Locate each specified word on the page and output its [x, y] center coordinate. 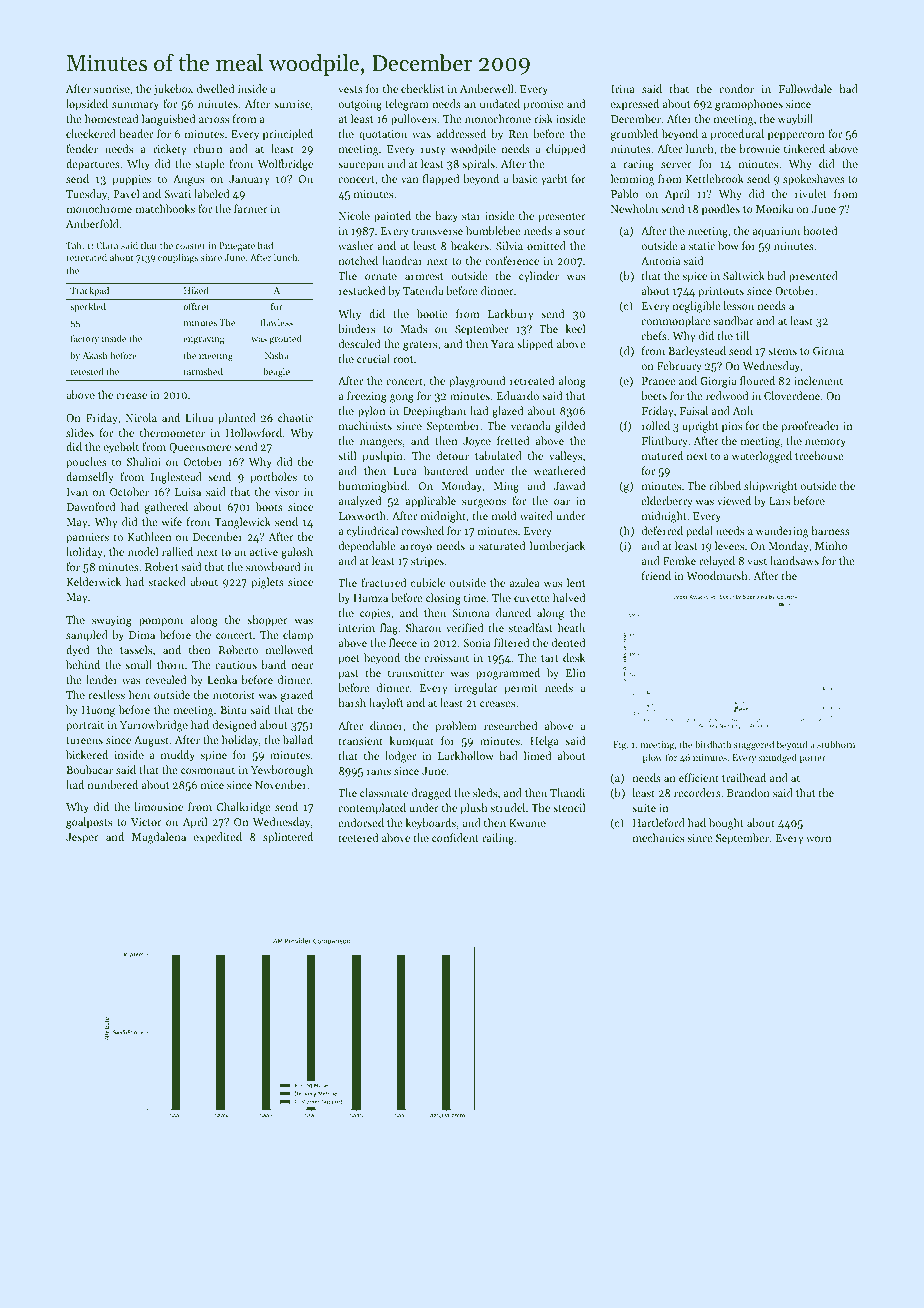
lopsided [87, 105]
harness [830, 530]
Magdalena [159, 838]
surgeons [484, 503]
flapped [441, 180]
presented [813, 277]
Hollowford [254, 432]
